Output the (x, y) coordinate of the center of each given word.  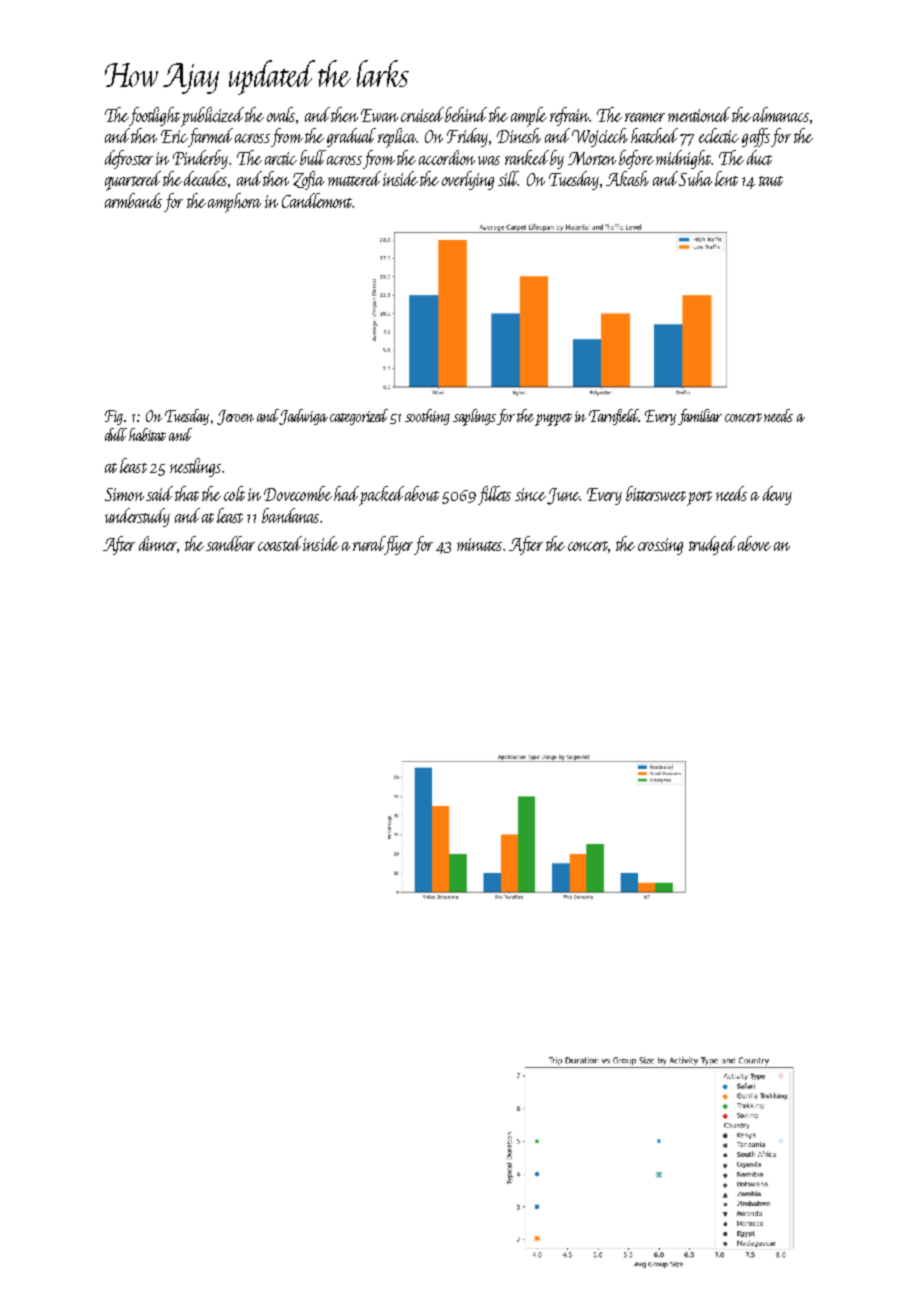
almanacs (781, 114)
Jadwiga (304, 417)
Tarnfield (614, 417)
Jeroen (235, 417)
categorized (359, 417)
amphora (234, 203)
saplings (474, 417)
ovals (281, 114)
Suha (695, 178)
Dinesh (519, 135)
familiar (700, 417)
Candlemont (317, 200)
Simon (124, 494)
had (346, 493)
